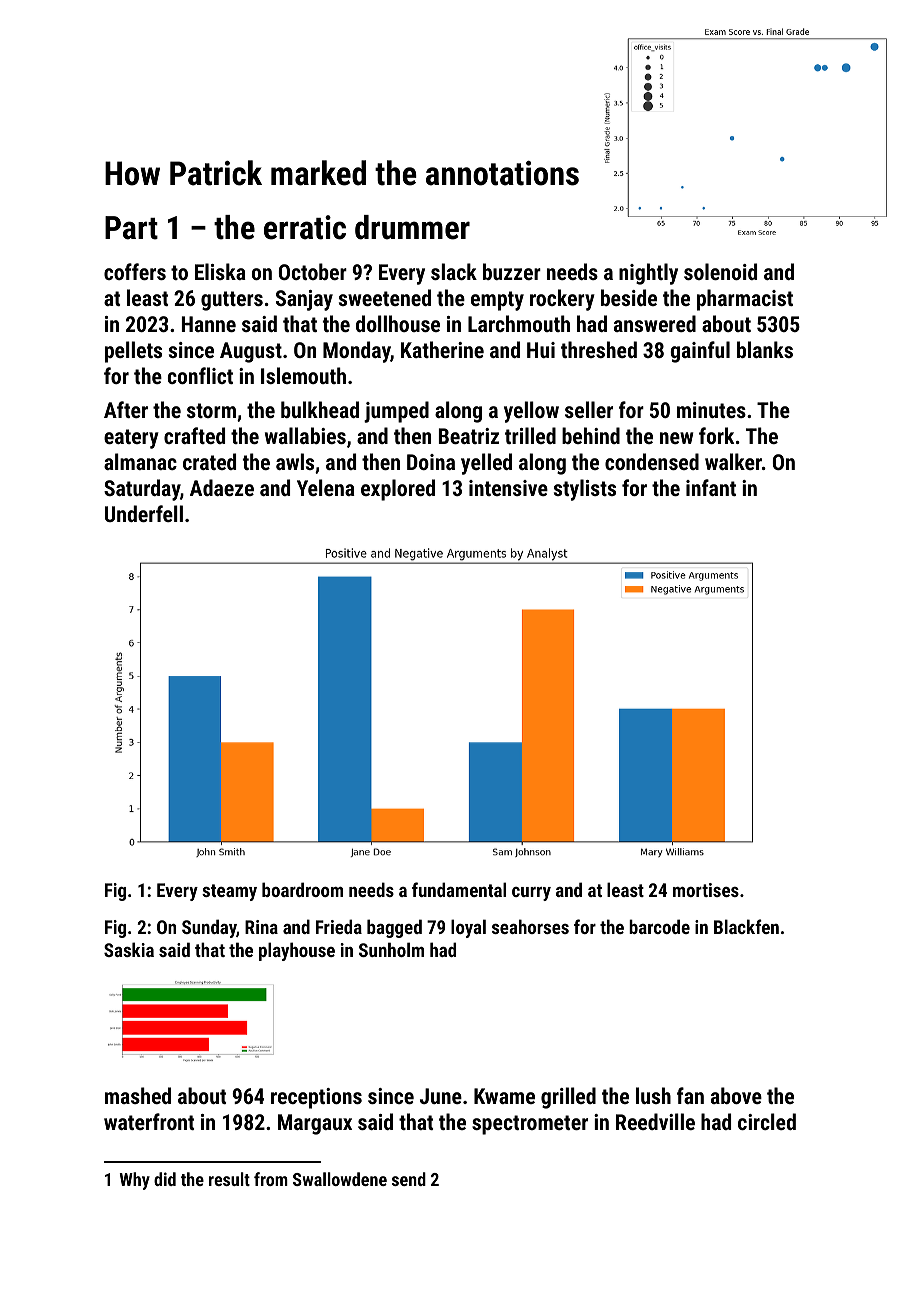  I want to click on fork, so click(716, 435).
